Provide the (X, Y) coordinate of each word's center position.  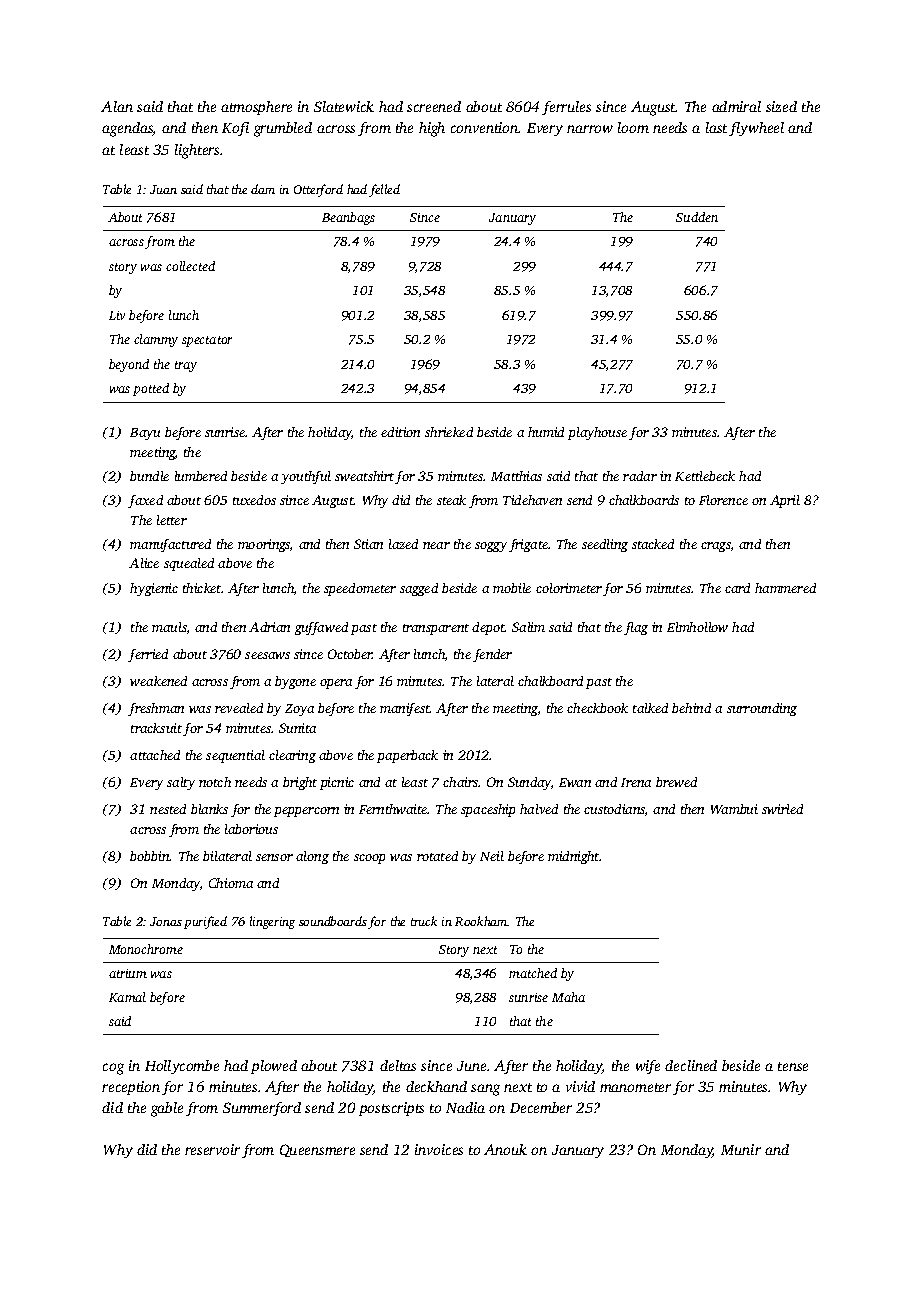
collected (190, 266)
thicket (202, 588)
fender (492, 655)
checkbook (597, 708)
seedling (605, 545)
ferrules (566, 108)
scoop (369, 859)
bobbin (150, 856)
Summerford (262, 1109)
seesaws (267, 655)
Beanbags (348, 218)
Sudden (697, 217)
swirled (782, 809)
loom (633, 127)
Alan (117, 106)
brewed (676, 782)
